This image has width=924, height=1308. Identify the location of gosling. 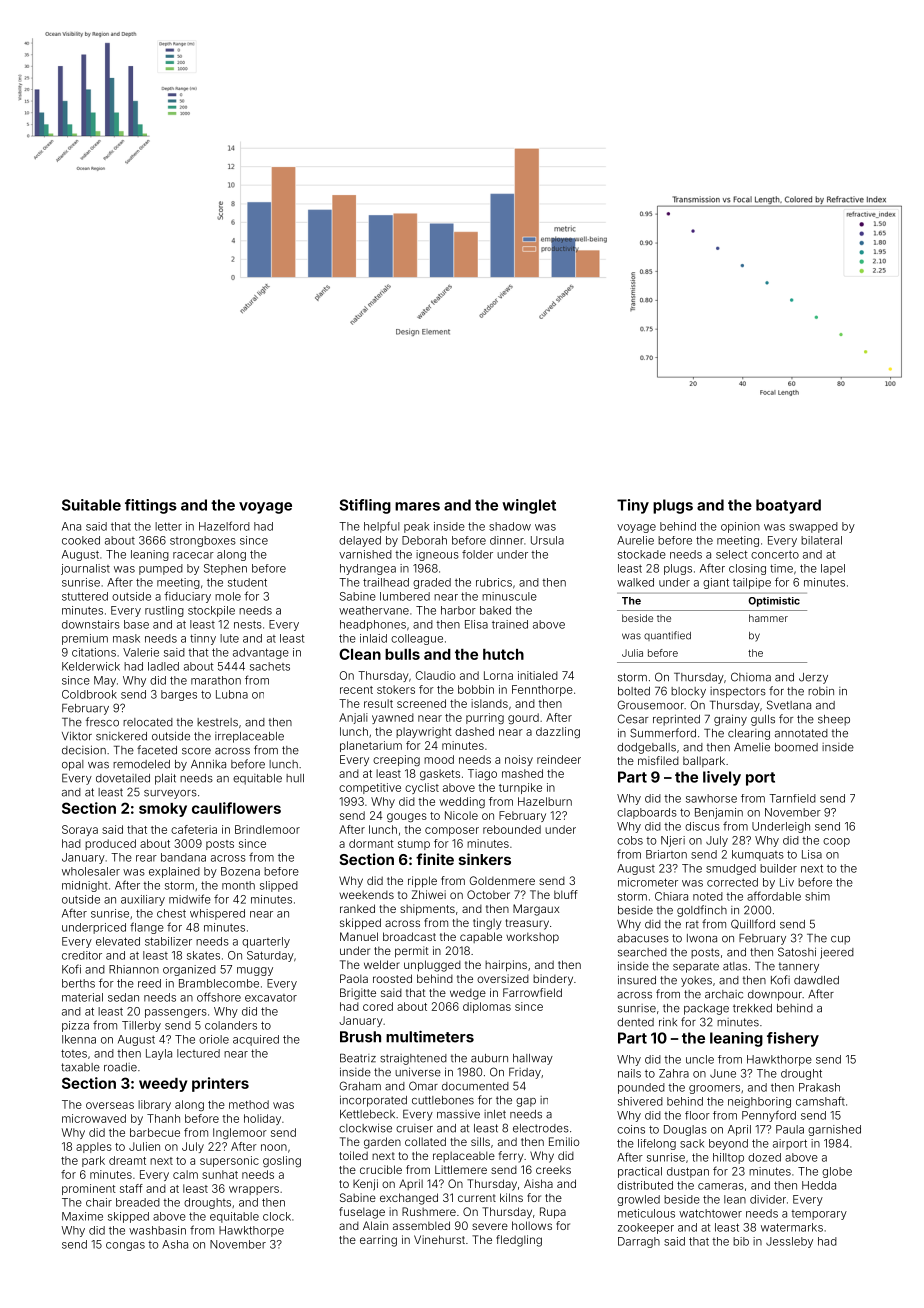
(282, 1161).
